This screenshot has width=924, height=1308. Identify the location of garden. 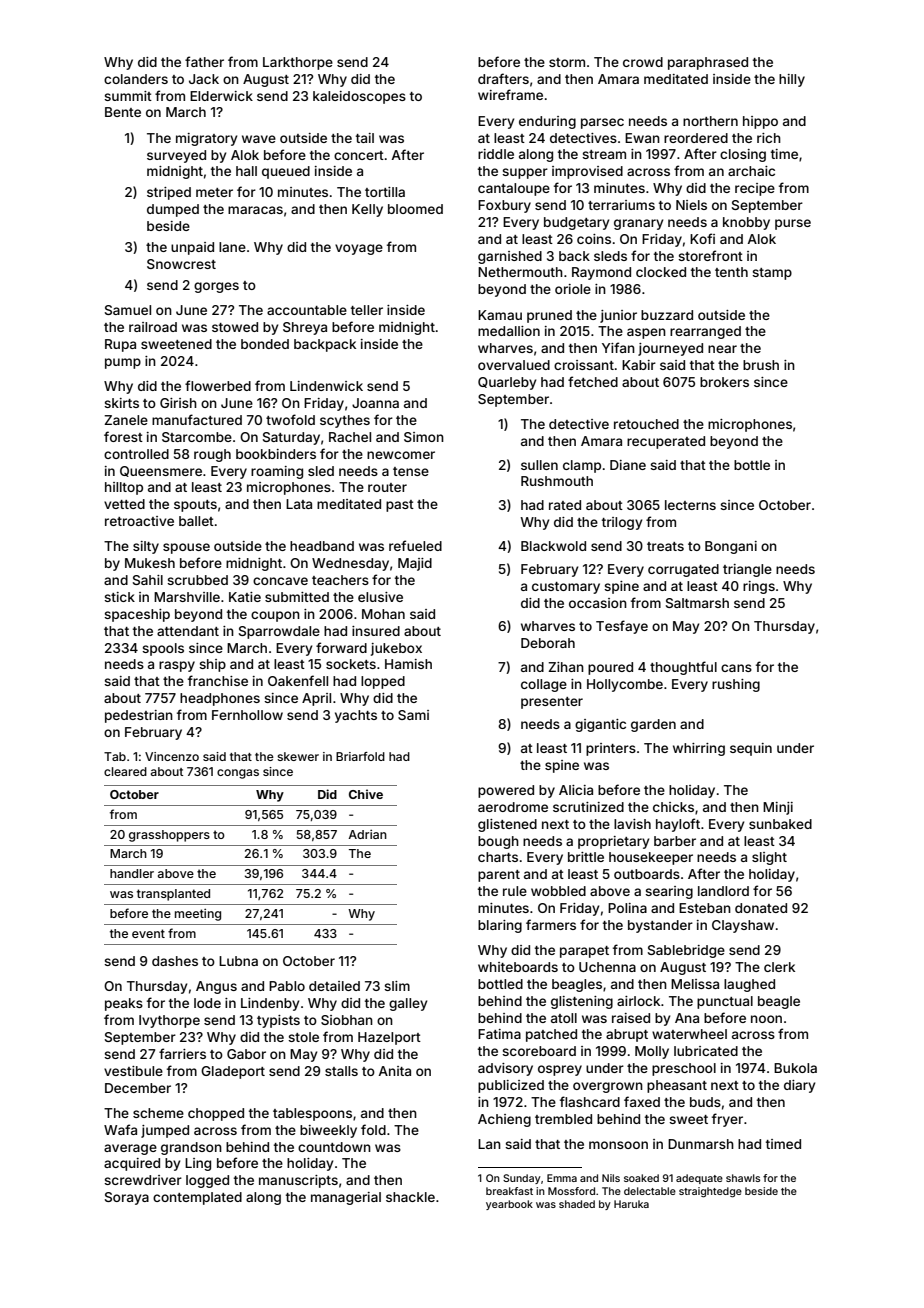
(653, 725).
